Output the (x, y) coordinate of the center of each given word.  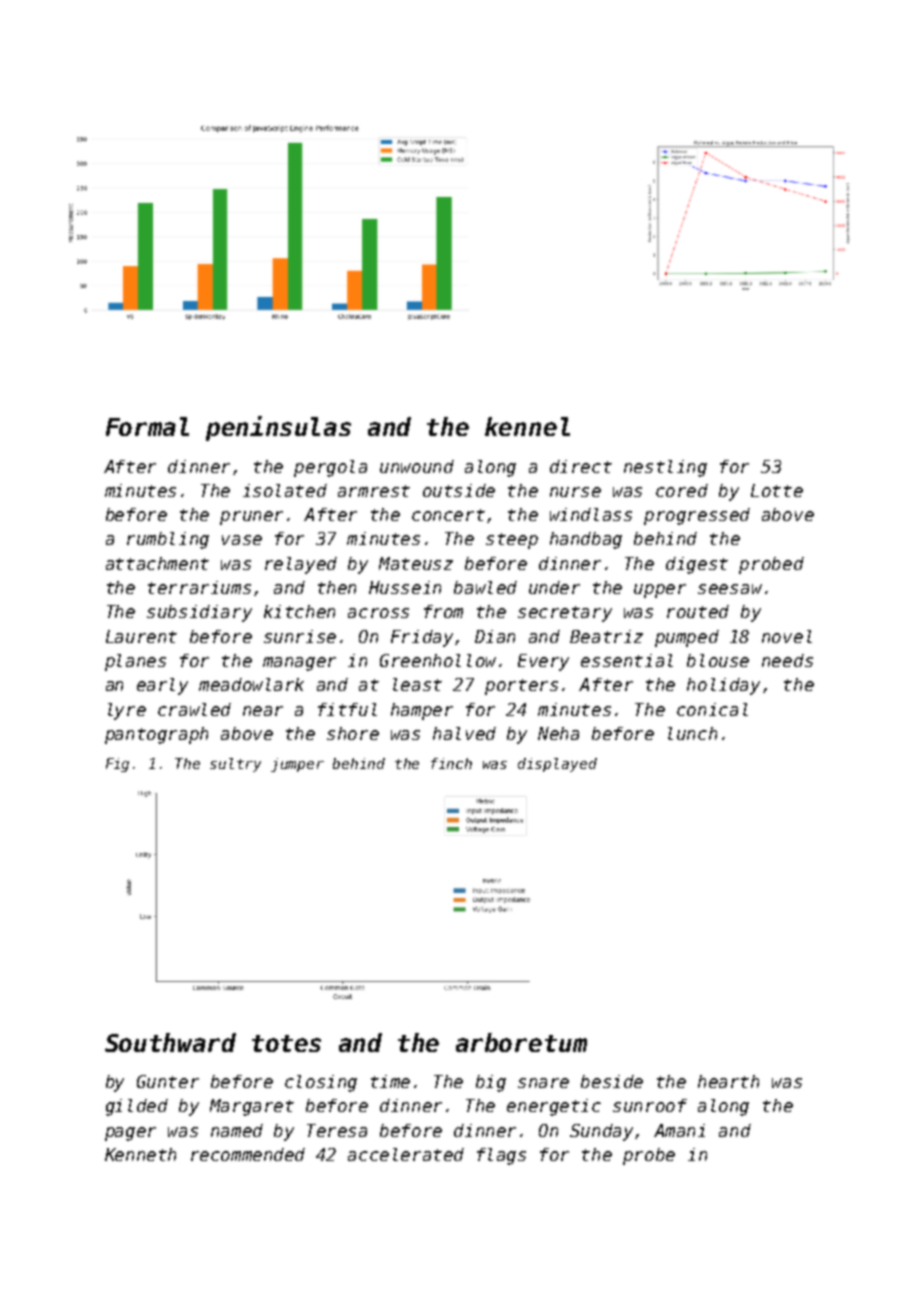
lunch (692, 733)
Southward (170, 1042)
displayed (557, 765)
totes (286, 1043)
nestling (665, 468)
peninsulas (278, 428)
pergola (330, 468)
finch (451, 763)
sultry (235, 765)
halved (464, 733)
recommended (248, 1154)
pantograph (156, 735)
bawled (485, 587)
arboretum (521, 1042)
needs (787, 660)
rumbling (168, 540)
